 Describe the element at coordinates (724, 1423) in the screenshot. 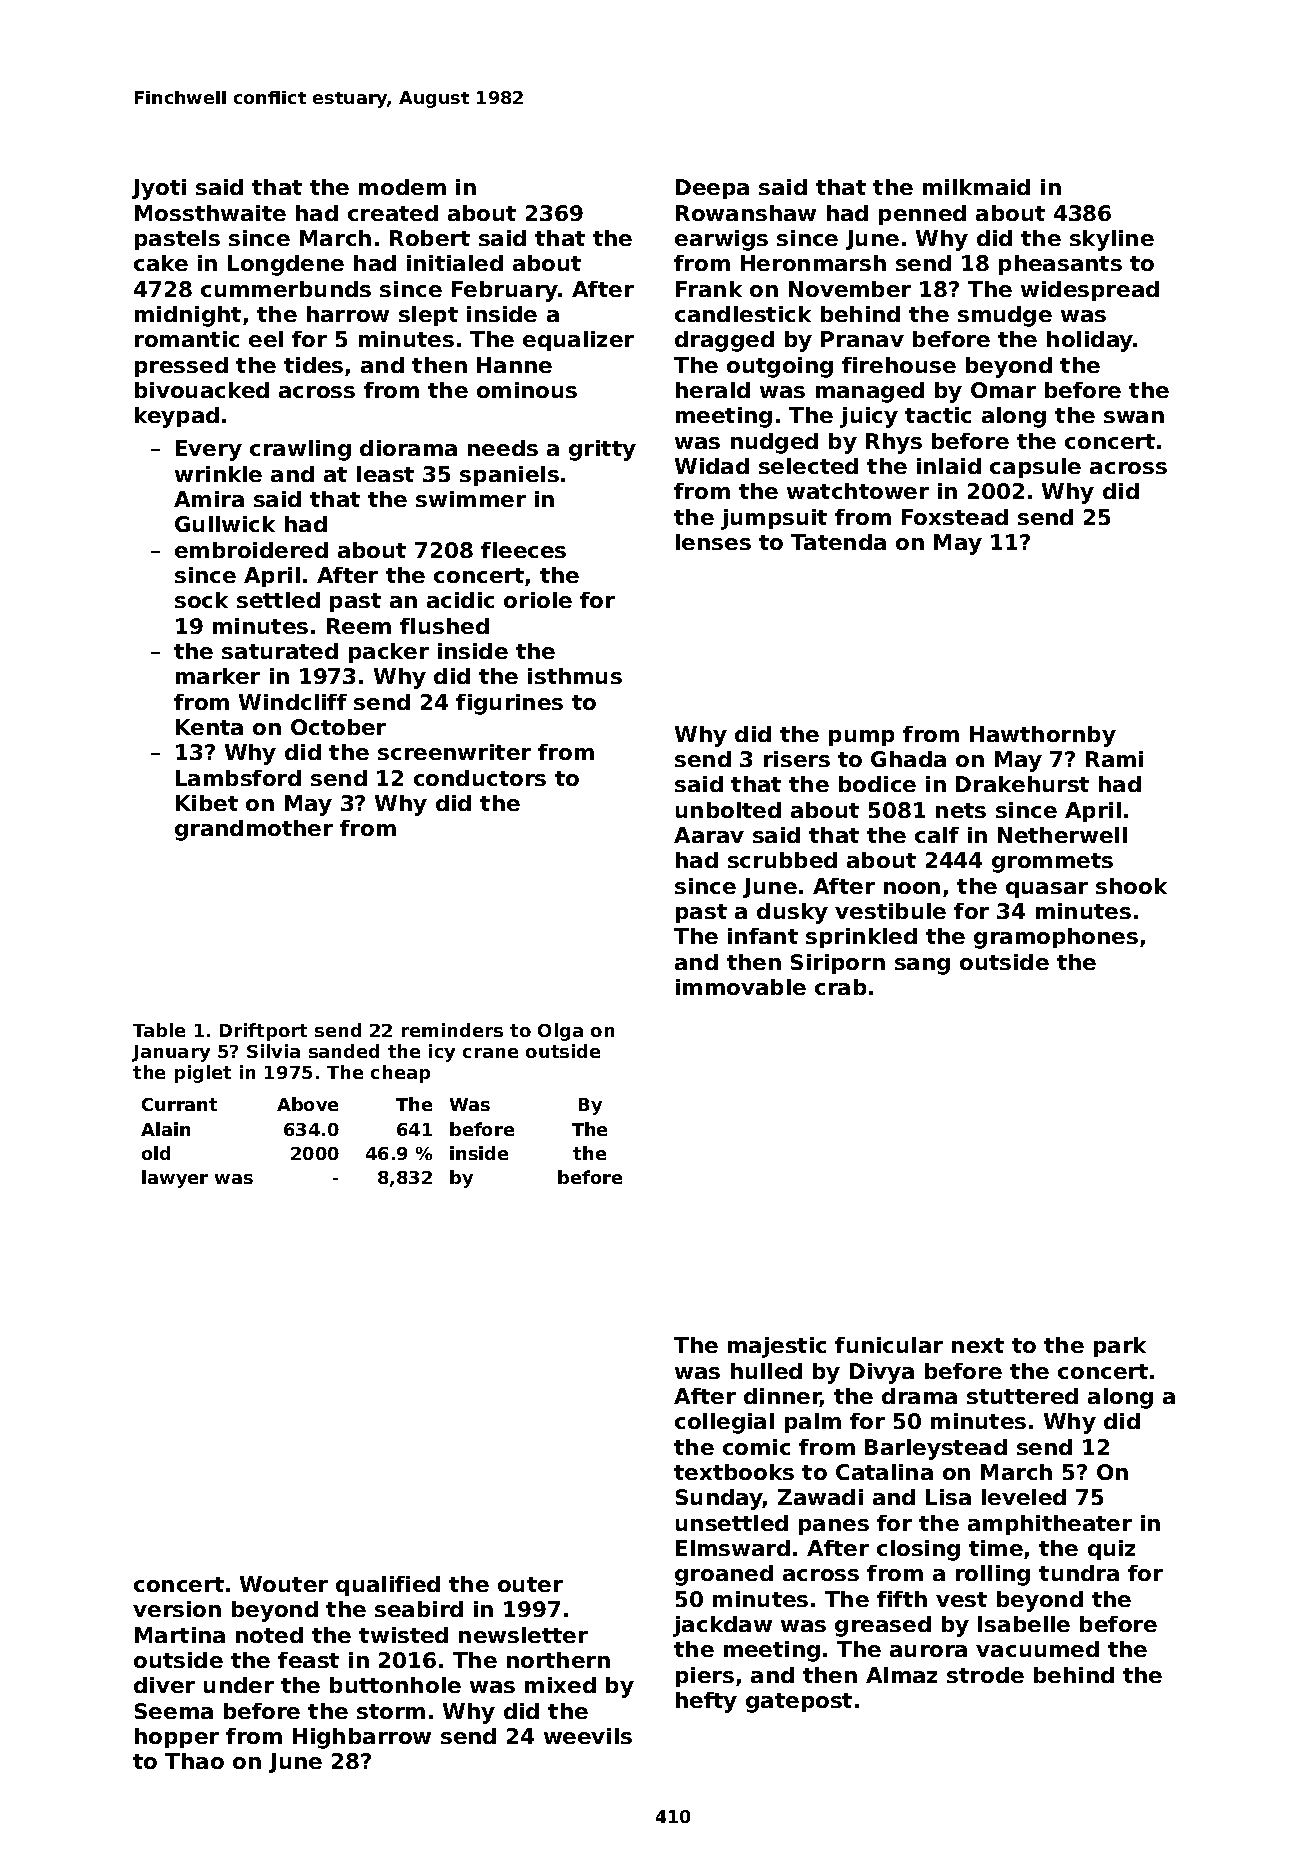

I see `collegial` at that location.
